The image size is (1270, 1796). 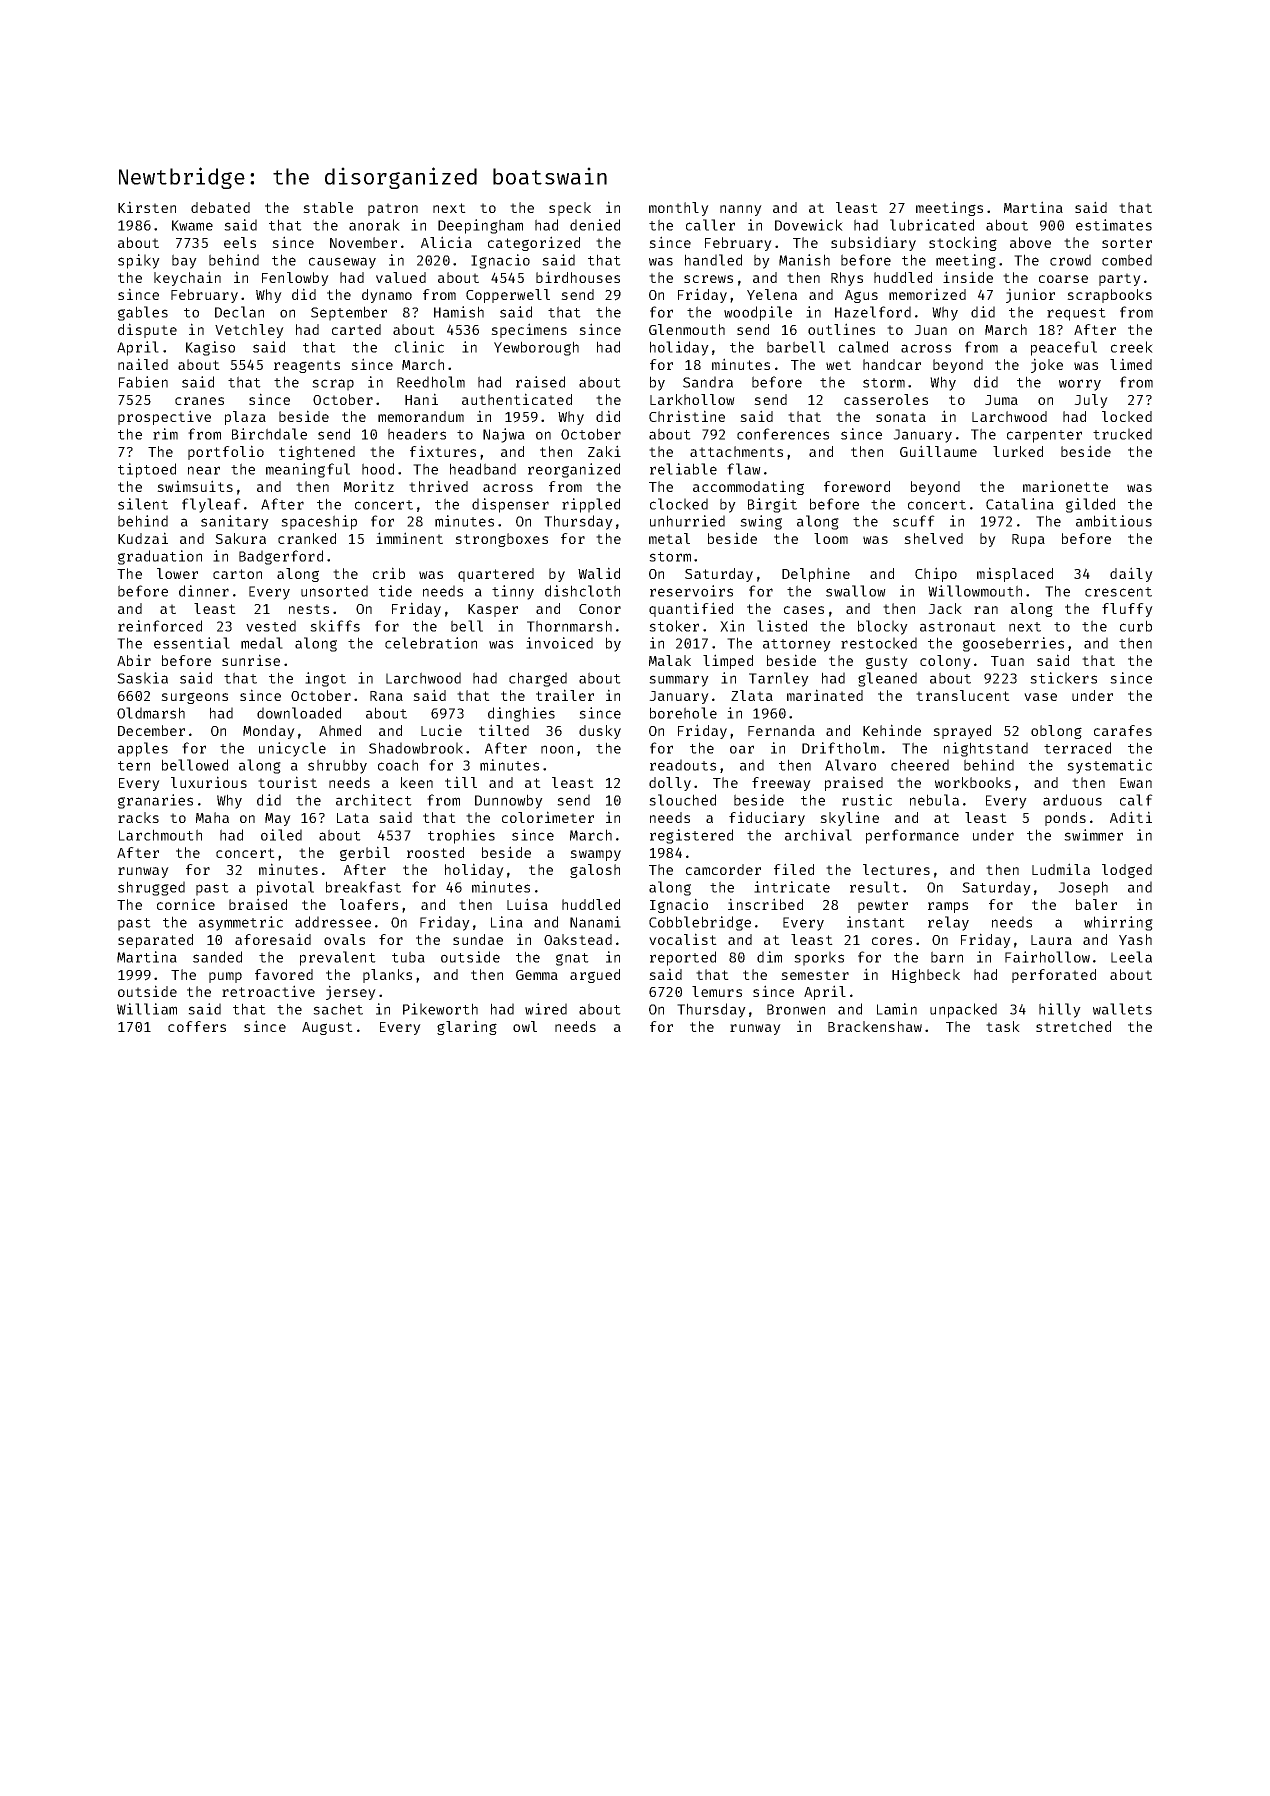 What do you see at coordinates (1047, 957) in the image?
I see `Fairhollow` at bounding box center [1047, 957].
